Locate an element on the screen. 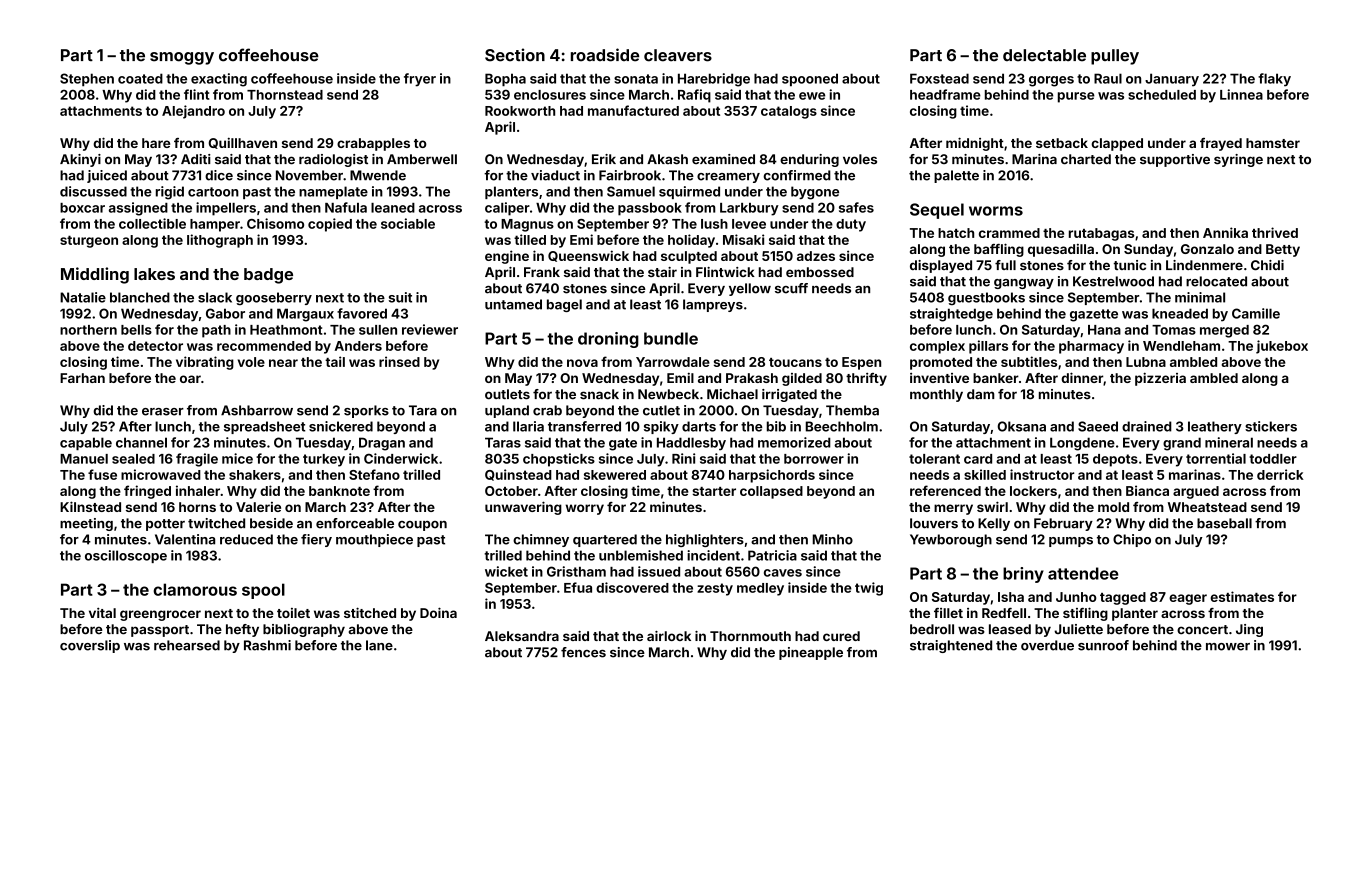 The width and height of the screenshot is (1372, 887). smoggy is located at coordinates (182, 58).
